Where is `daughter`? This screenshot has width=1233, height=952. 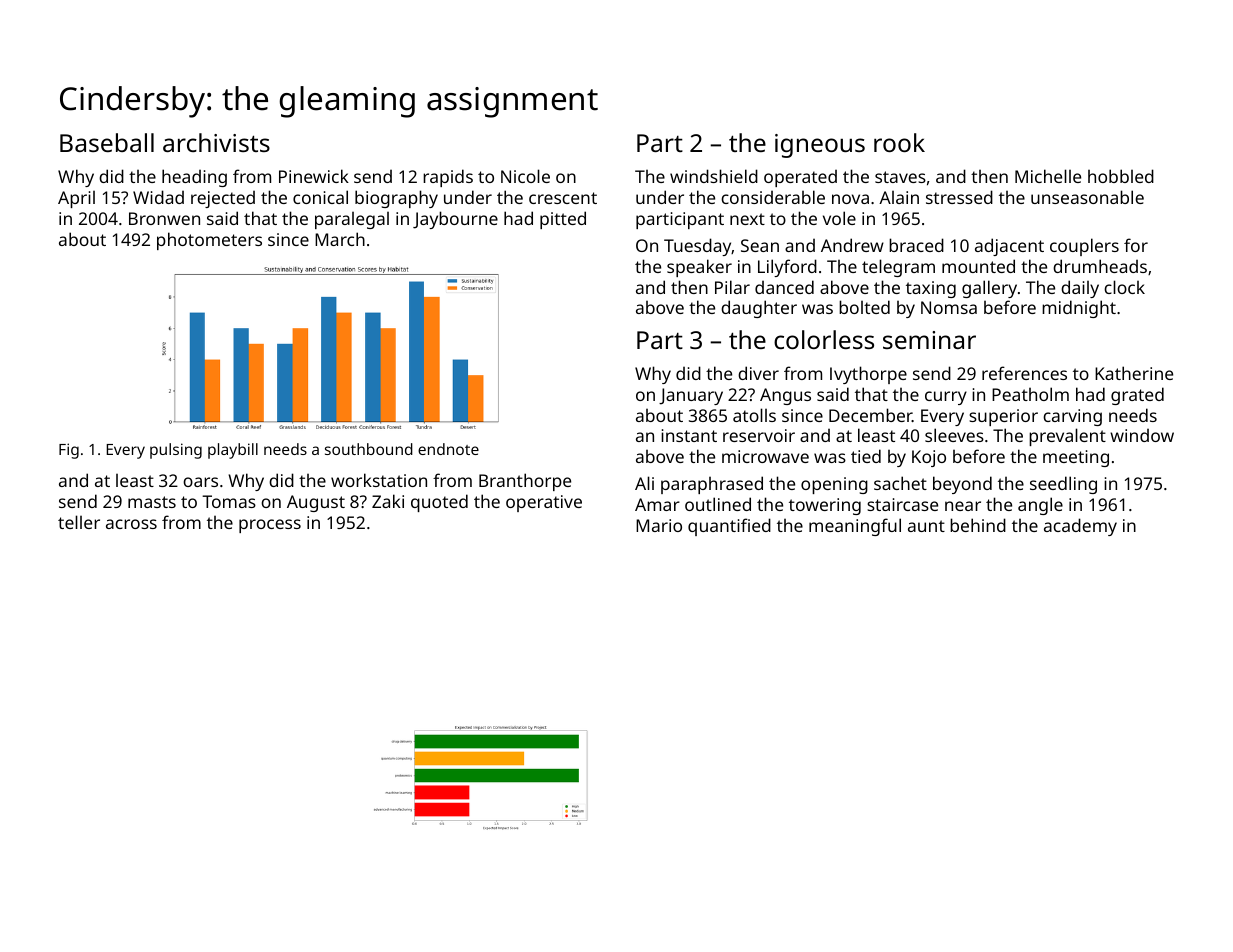 daughter is located at coordinates (759, 309).
